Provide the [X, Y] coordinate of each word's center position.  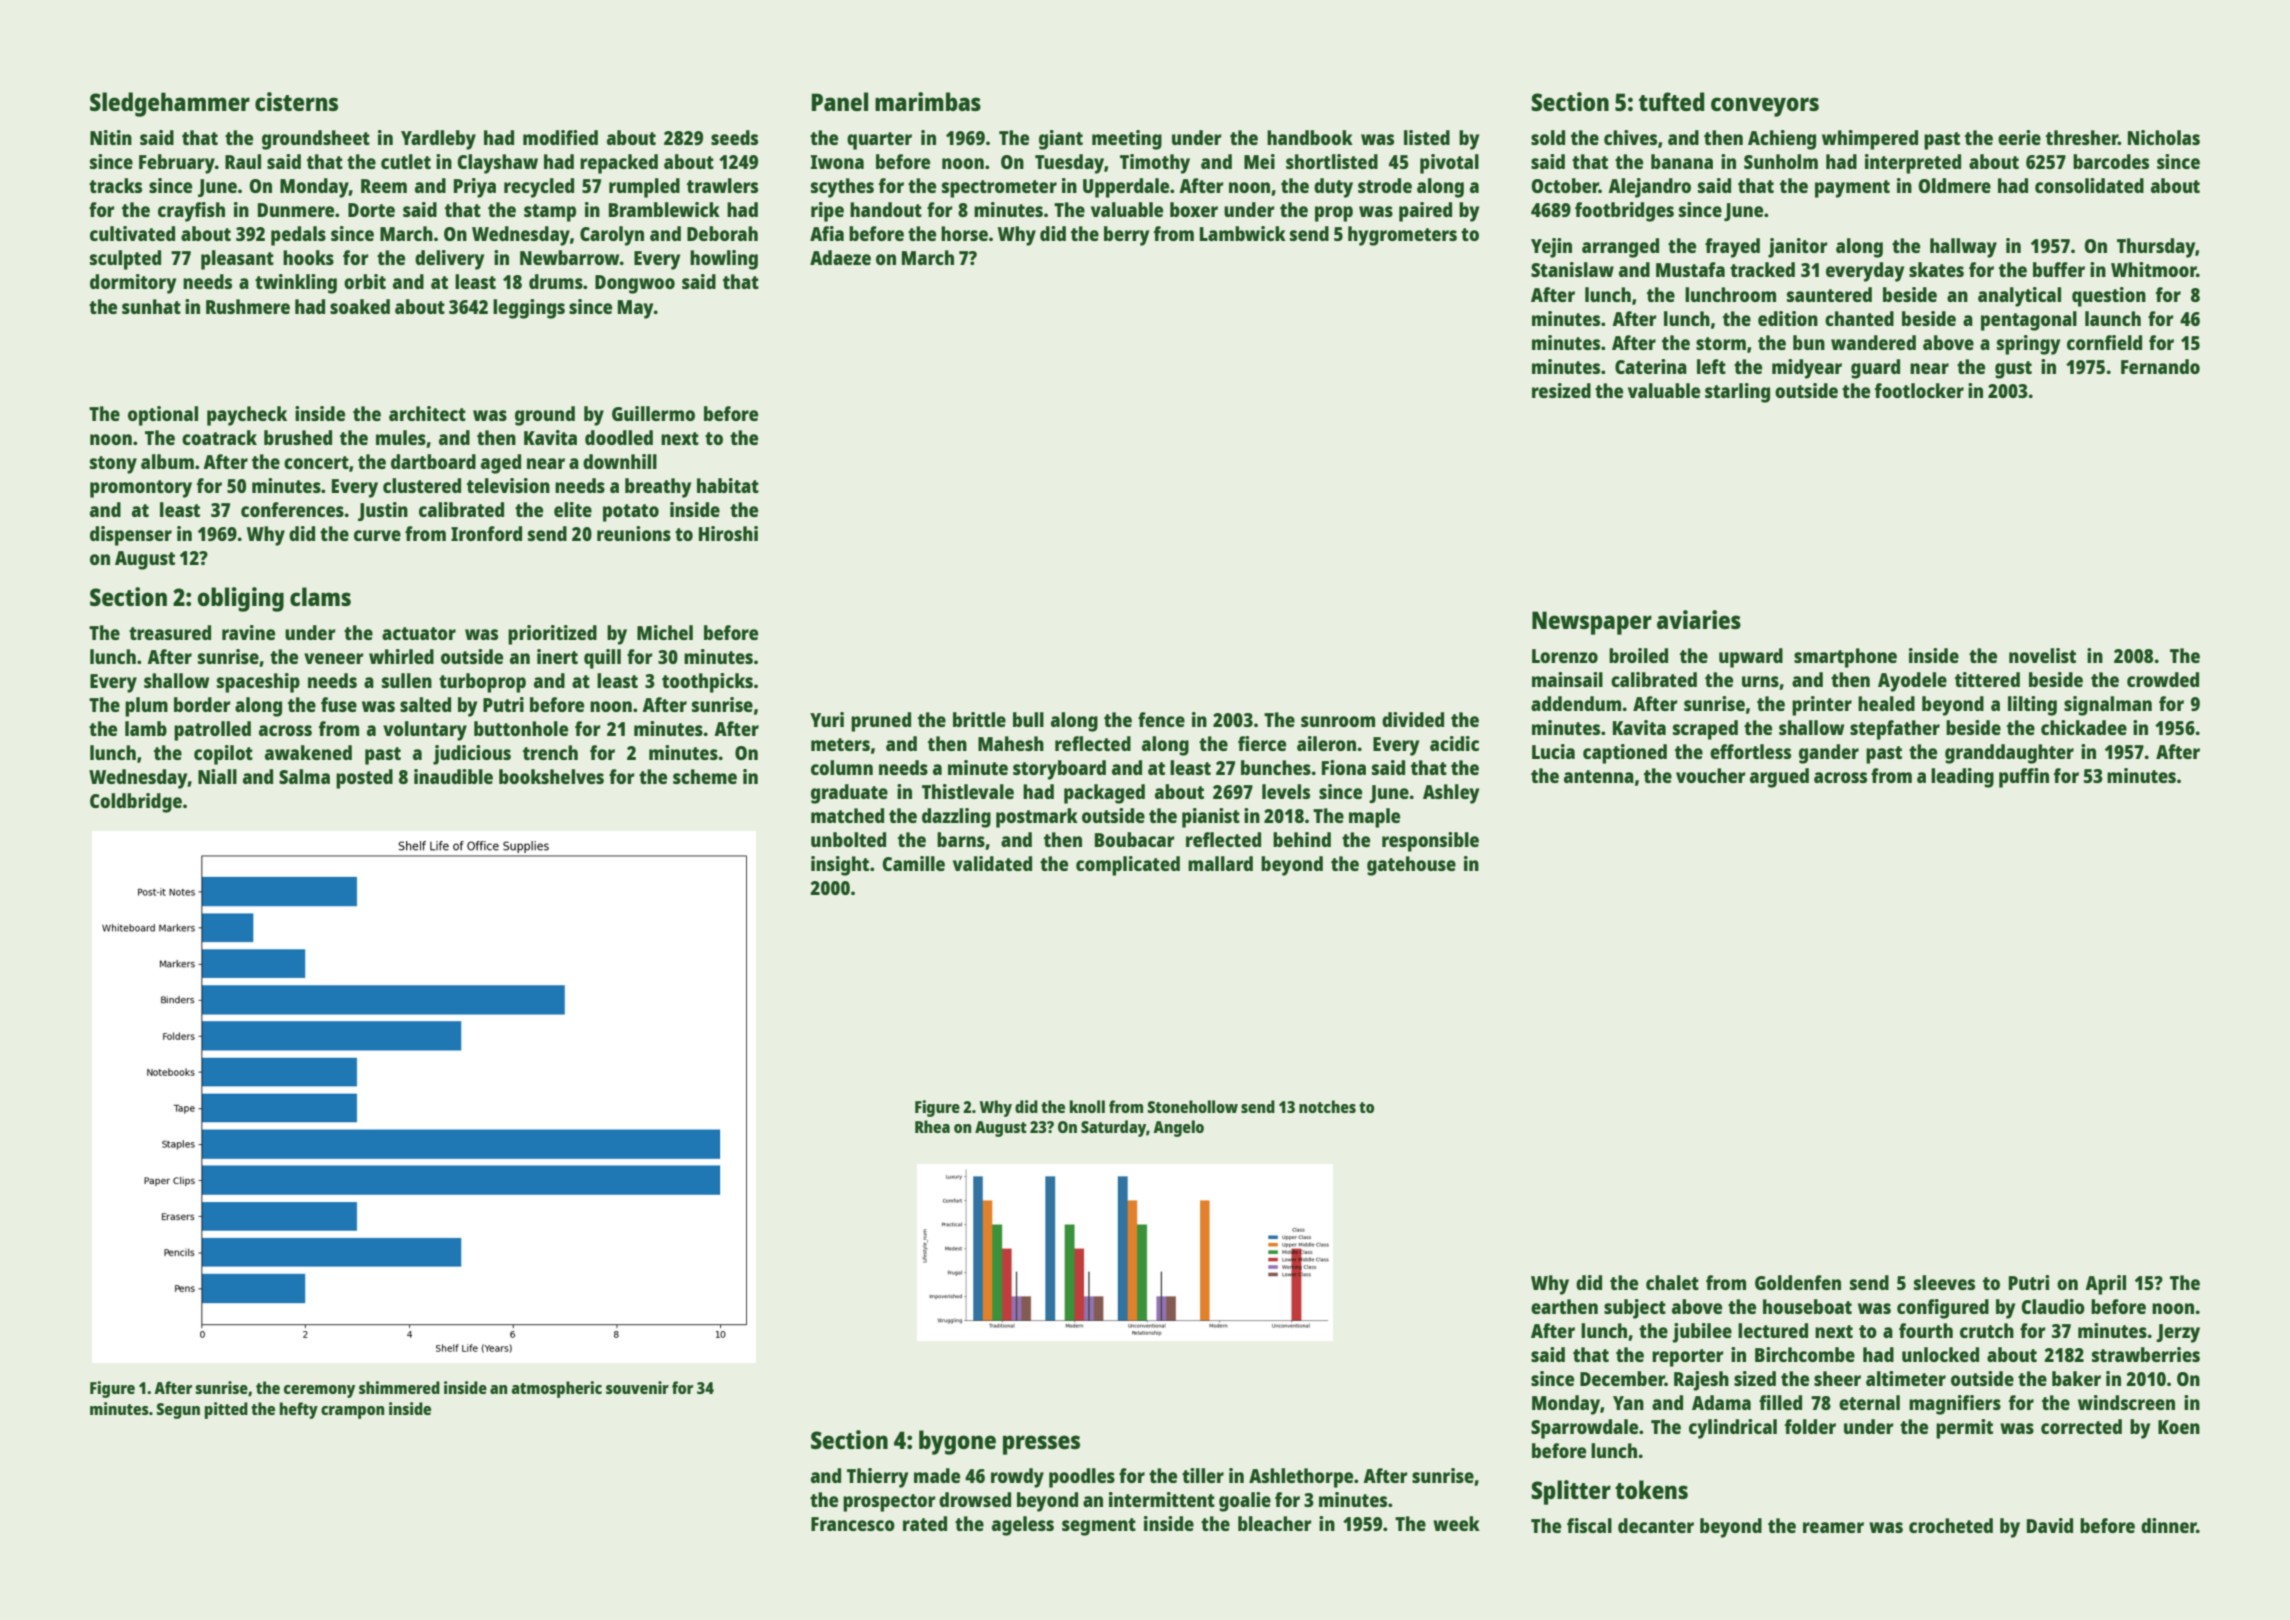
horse [964, 233]
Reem [384, 186]
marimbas [928, 101]
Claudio [2053, 1306]
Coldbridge [136, 803]
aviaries [1699, 619]
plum [146, 707]
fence [1161, 719]
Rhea [932, 1126]
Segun [178, 1411]
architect [427, 413]
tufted [1671, 101]
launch [2113, 318]
